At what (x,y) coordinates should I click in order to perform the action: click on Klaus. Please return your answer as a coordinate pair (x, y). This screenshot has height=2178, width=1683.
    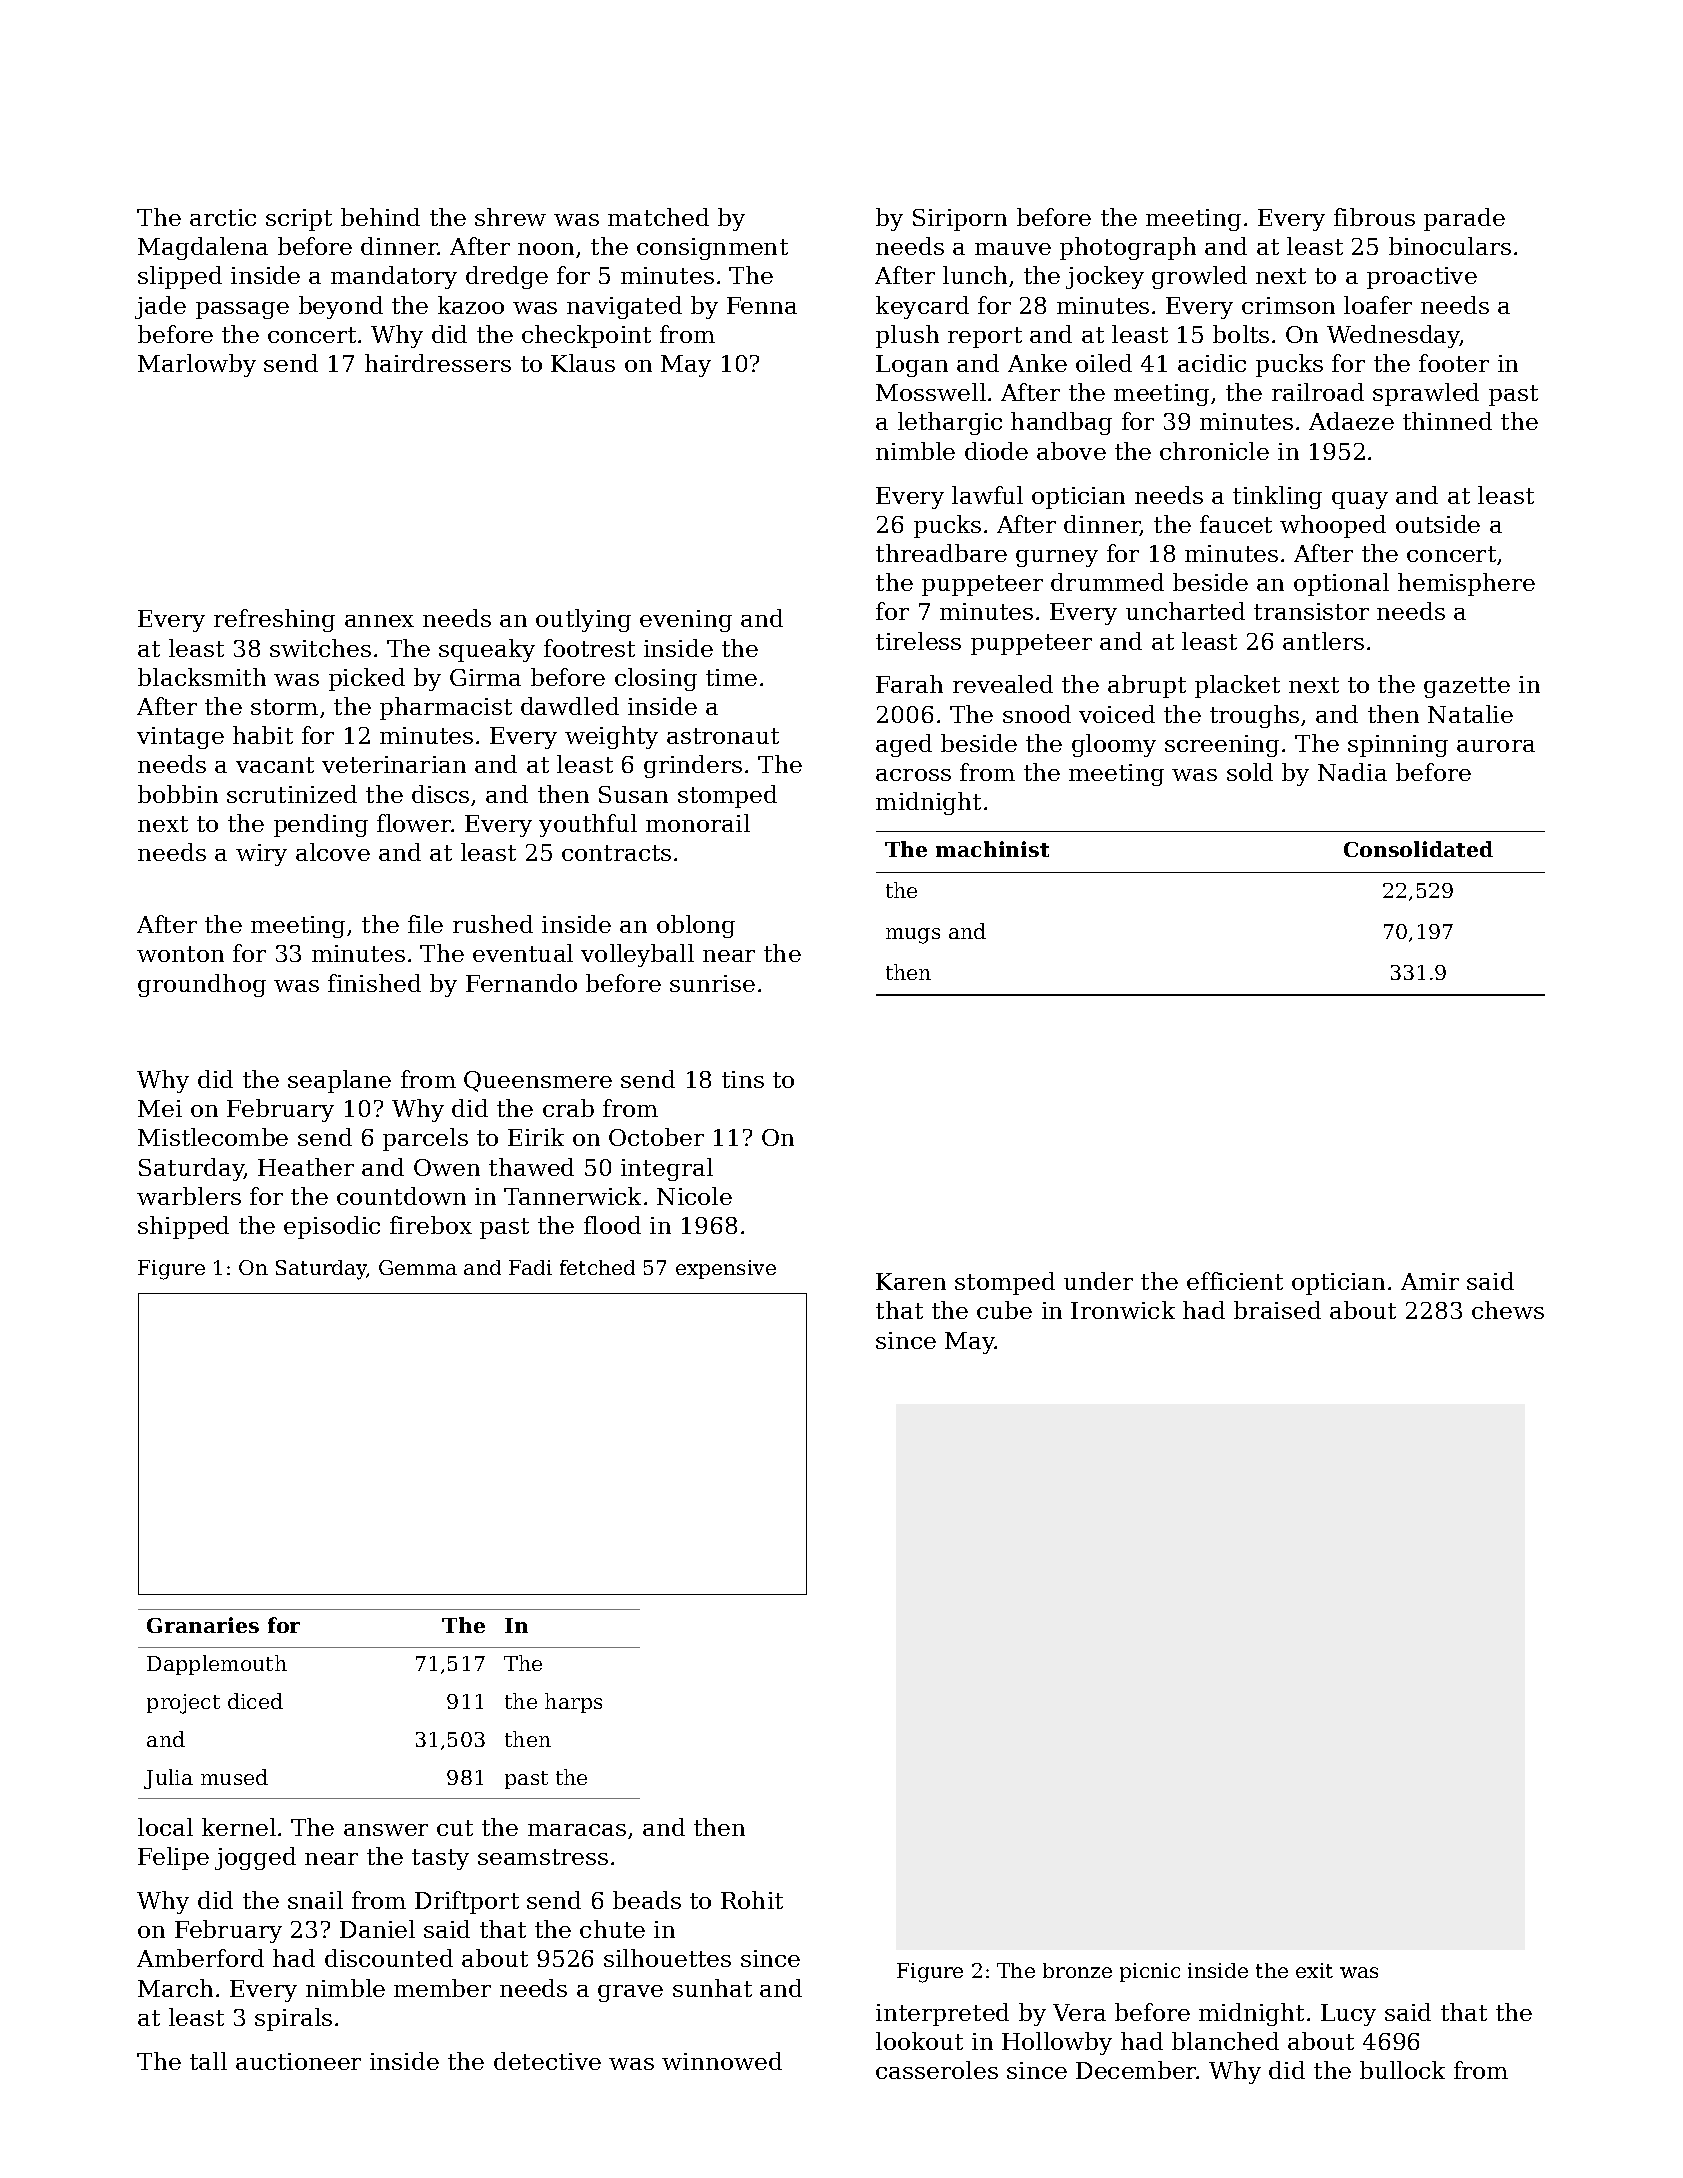
    Looking at the image, I should click on (583, 363).
